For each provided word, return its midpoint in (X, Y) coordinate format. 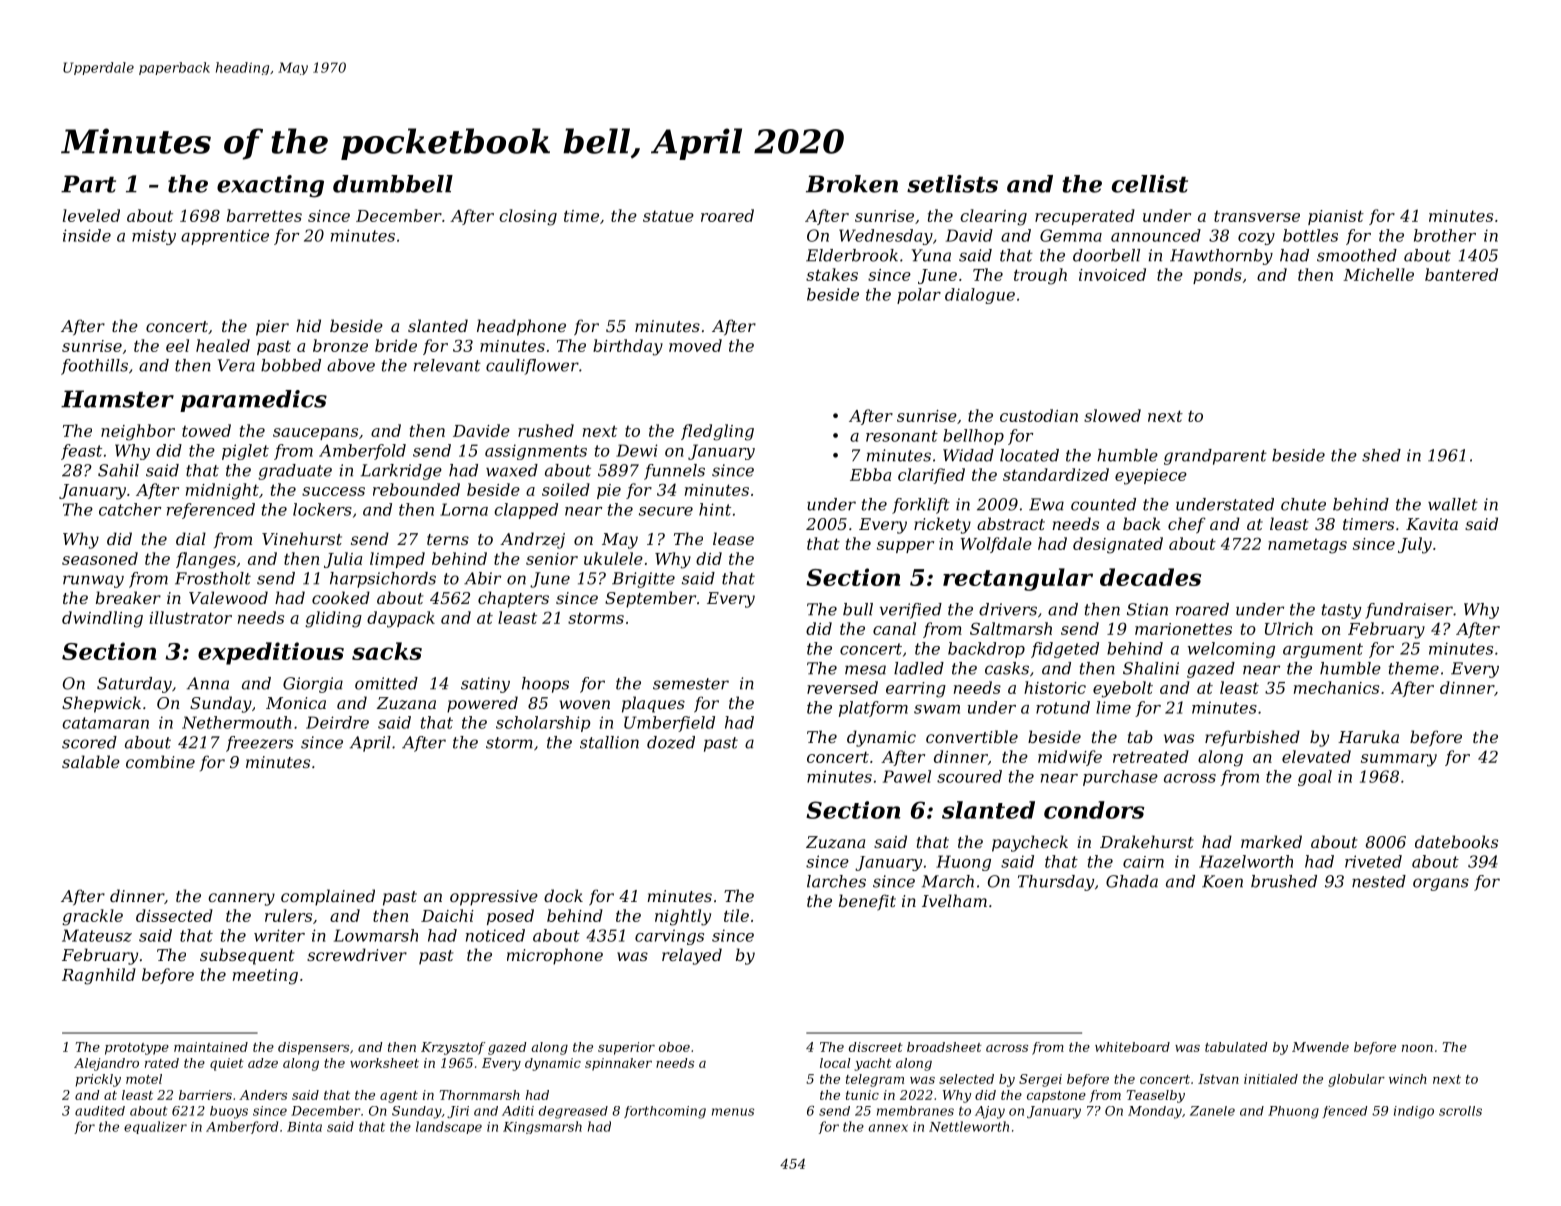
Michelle (1378, 274)
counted (1103, 504)
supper (905, 547)
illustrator (190, 617)
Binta (304, 1127)
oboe (674, 1047)
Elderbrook (852, 255)
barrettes (264, 215)
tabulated (1236, 1047)
